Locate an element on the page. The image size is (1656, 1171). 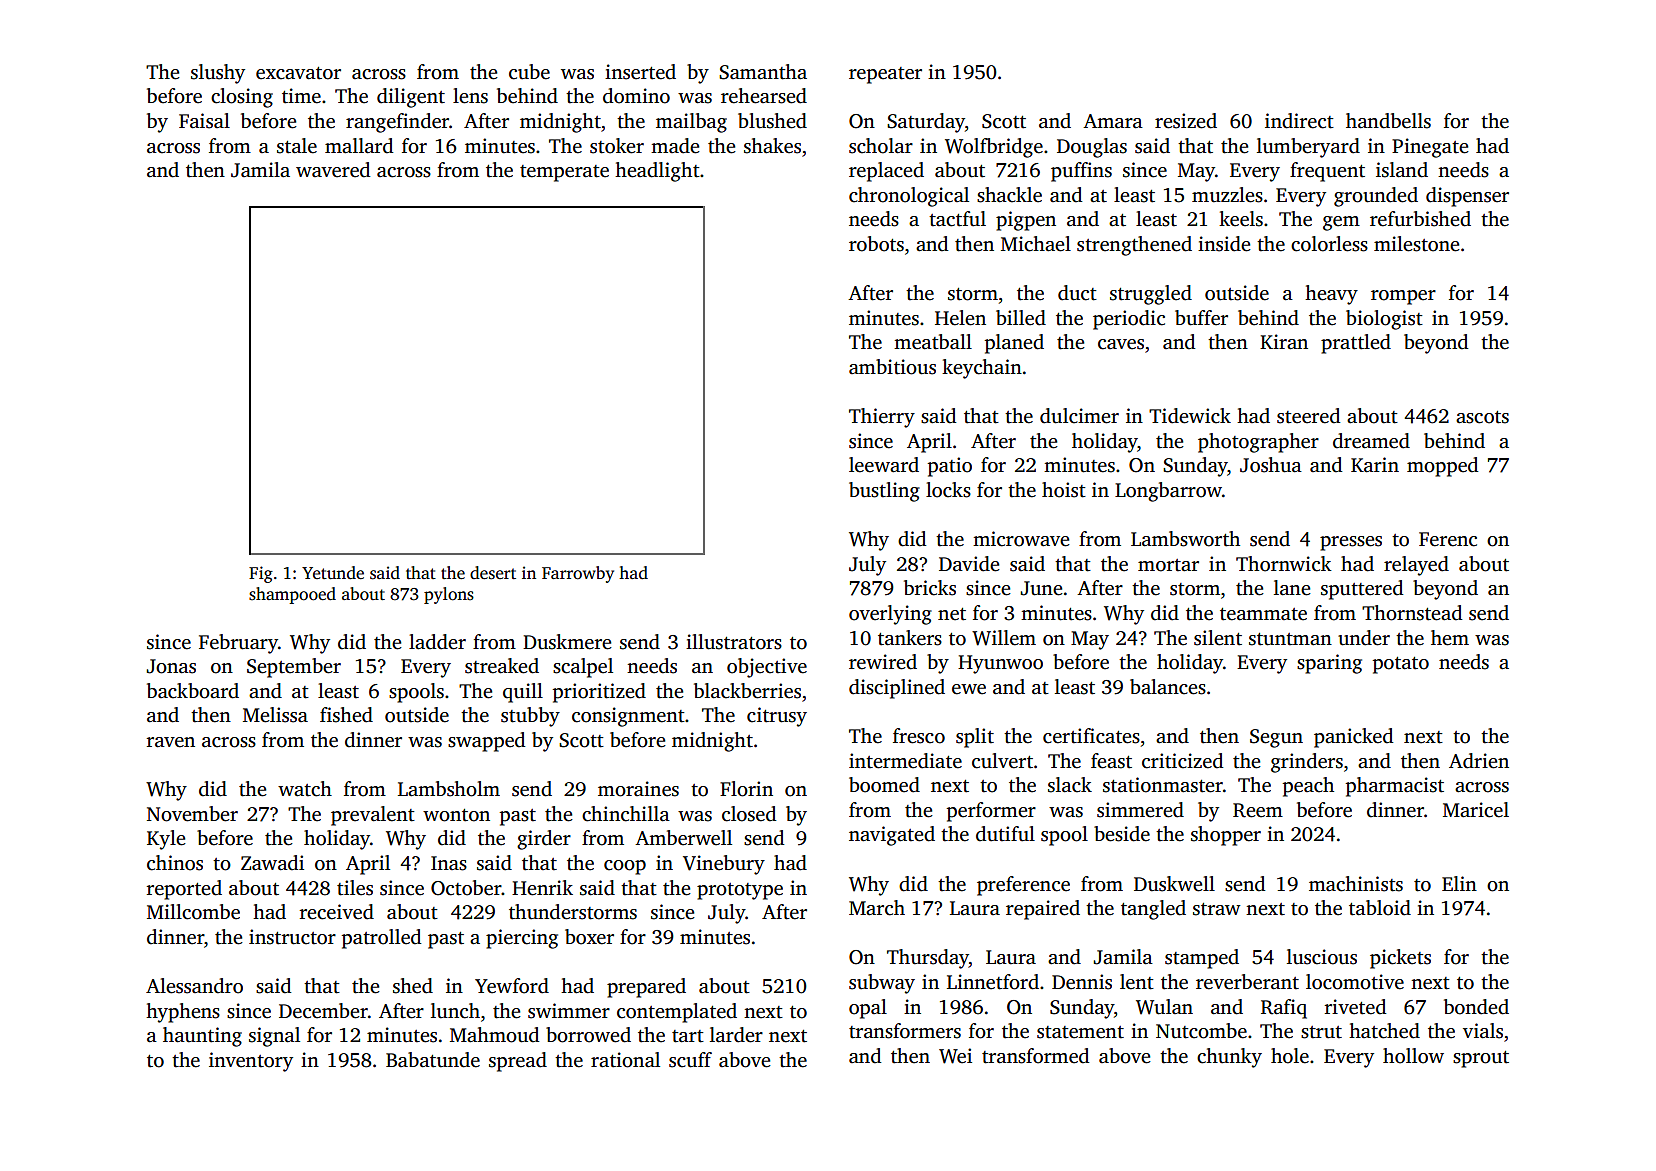
potato is located at coordinates (1401, 665).
